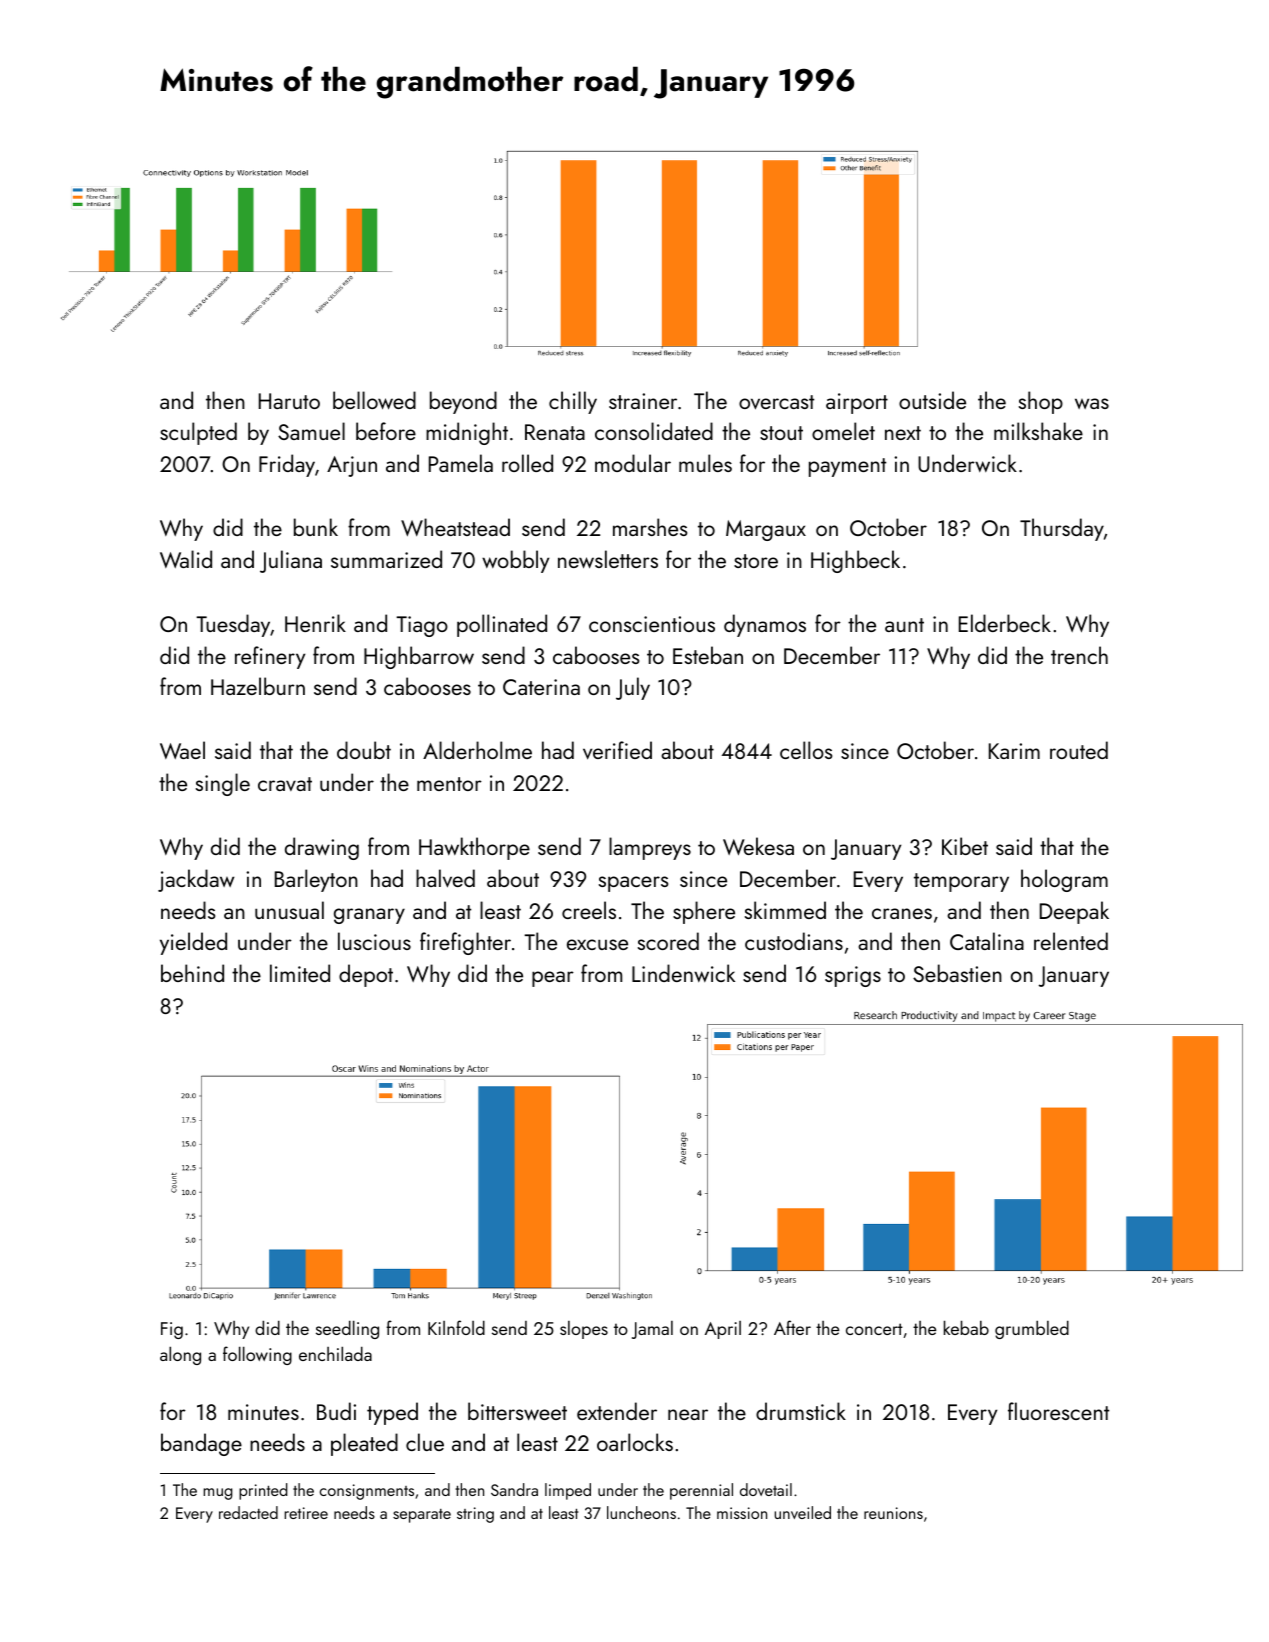 This image has height=1642, width=1269. I want to click on limited, so click(300, 973).
